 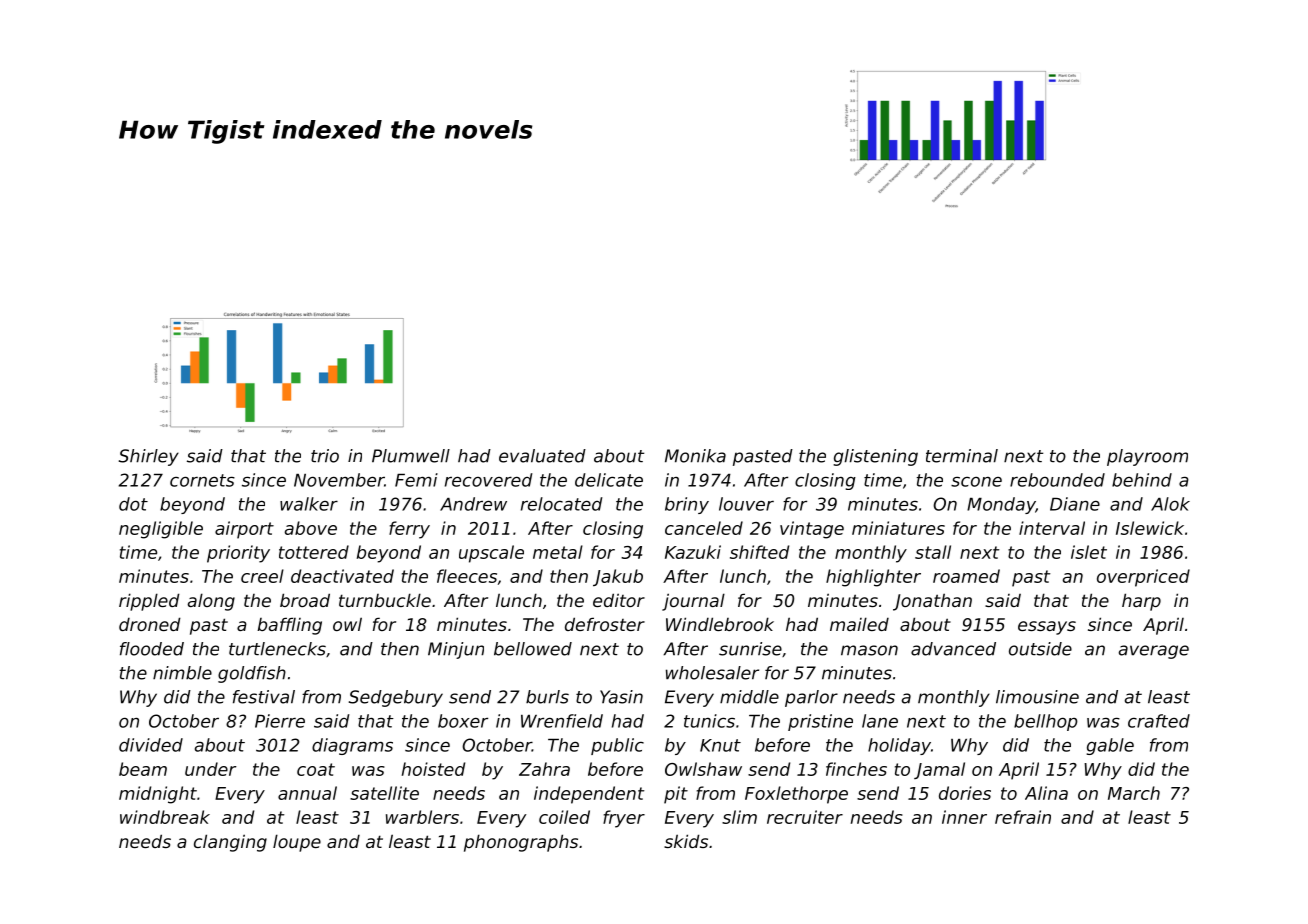 I want to click on editor, so click(x=619, y=600).
